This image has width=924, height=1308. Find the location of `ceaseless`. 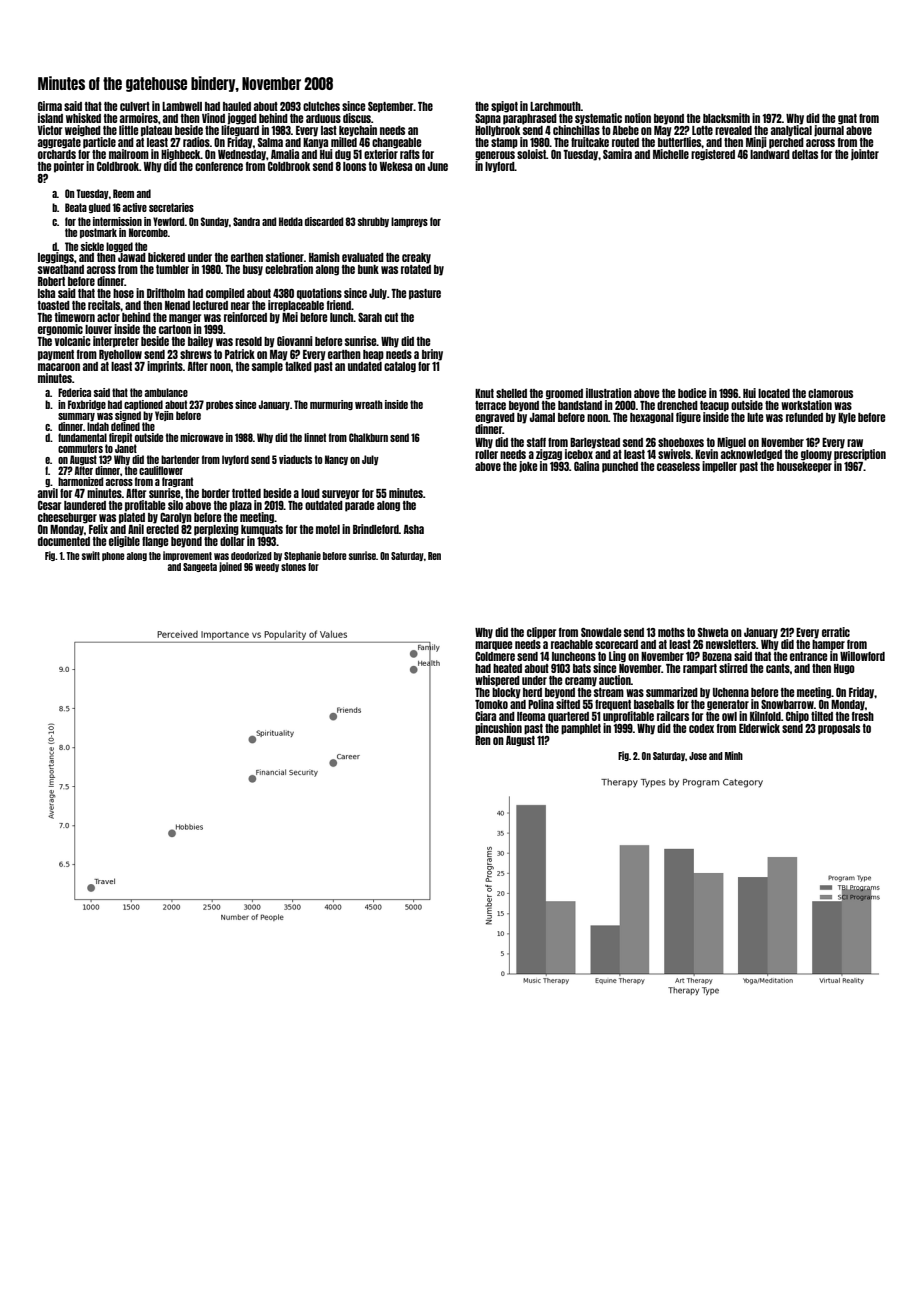

ceaseless is located at coordinates (678, 466).
